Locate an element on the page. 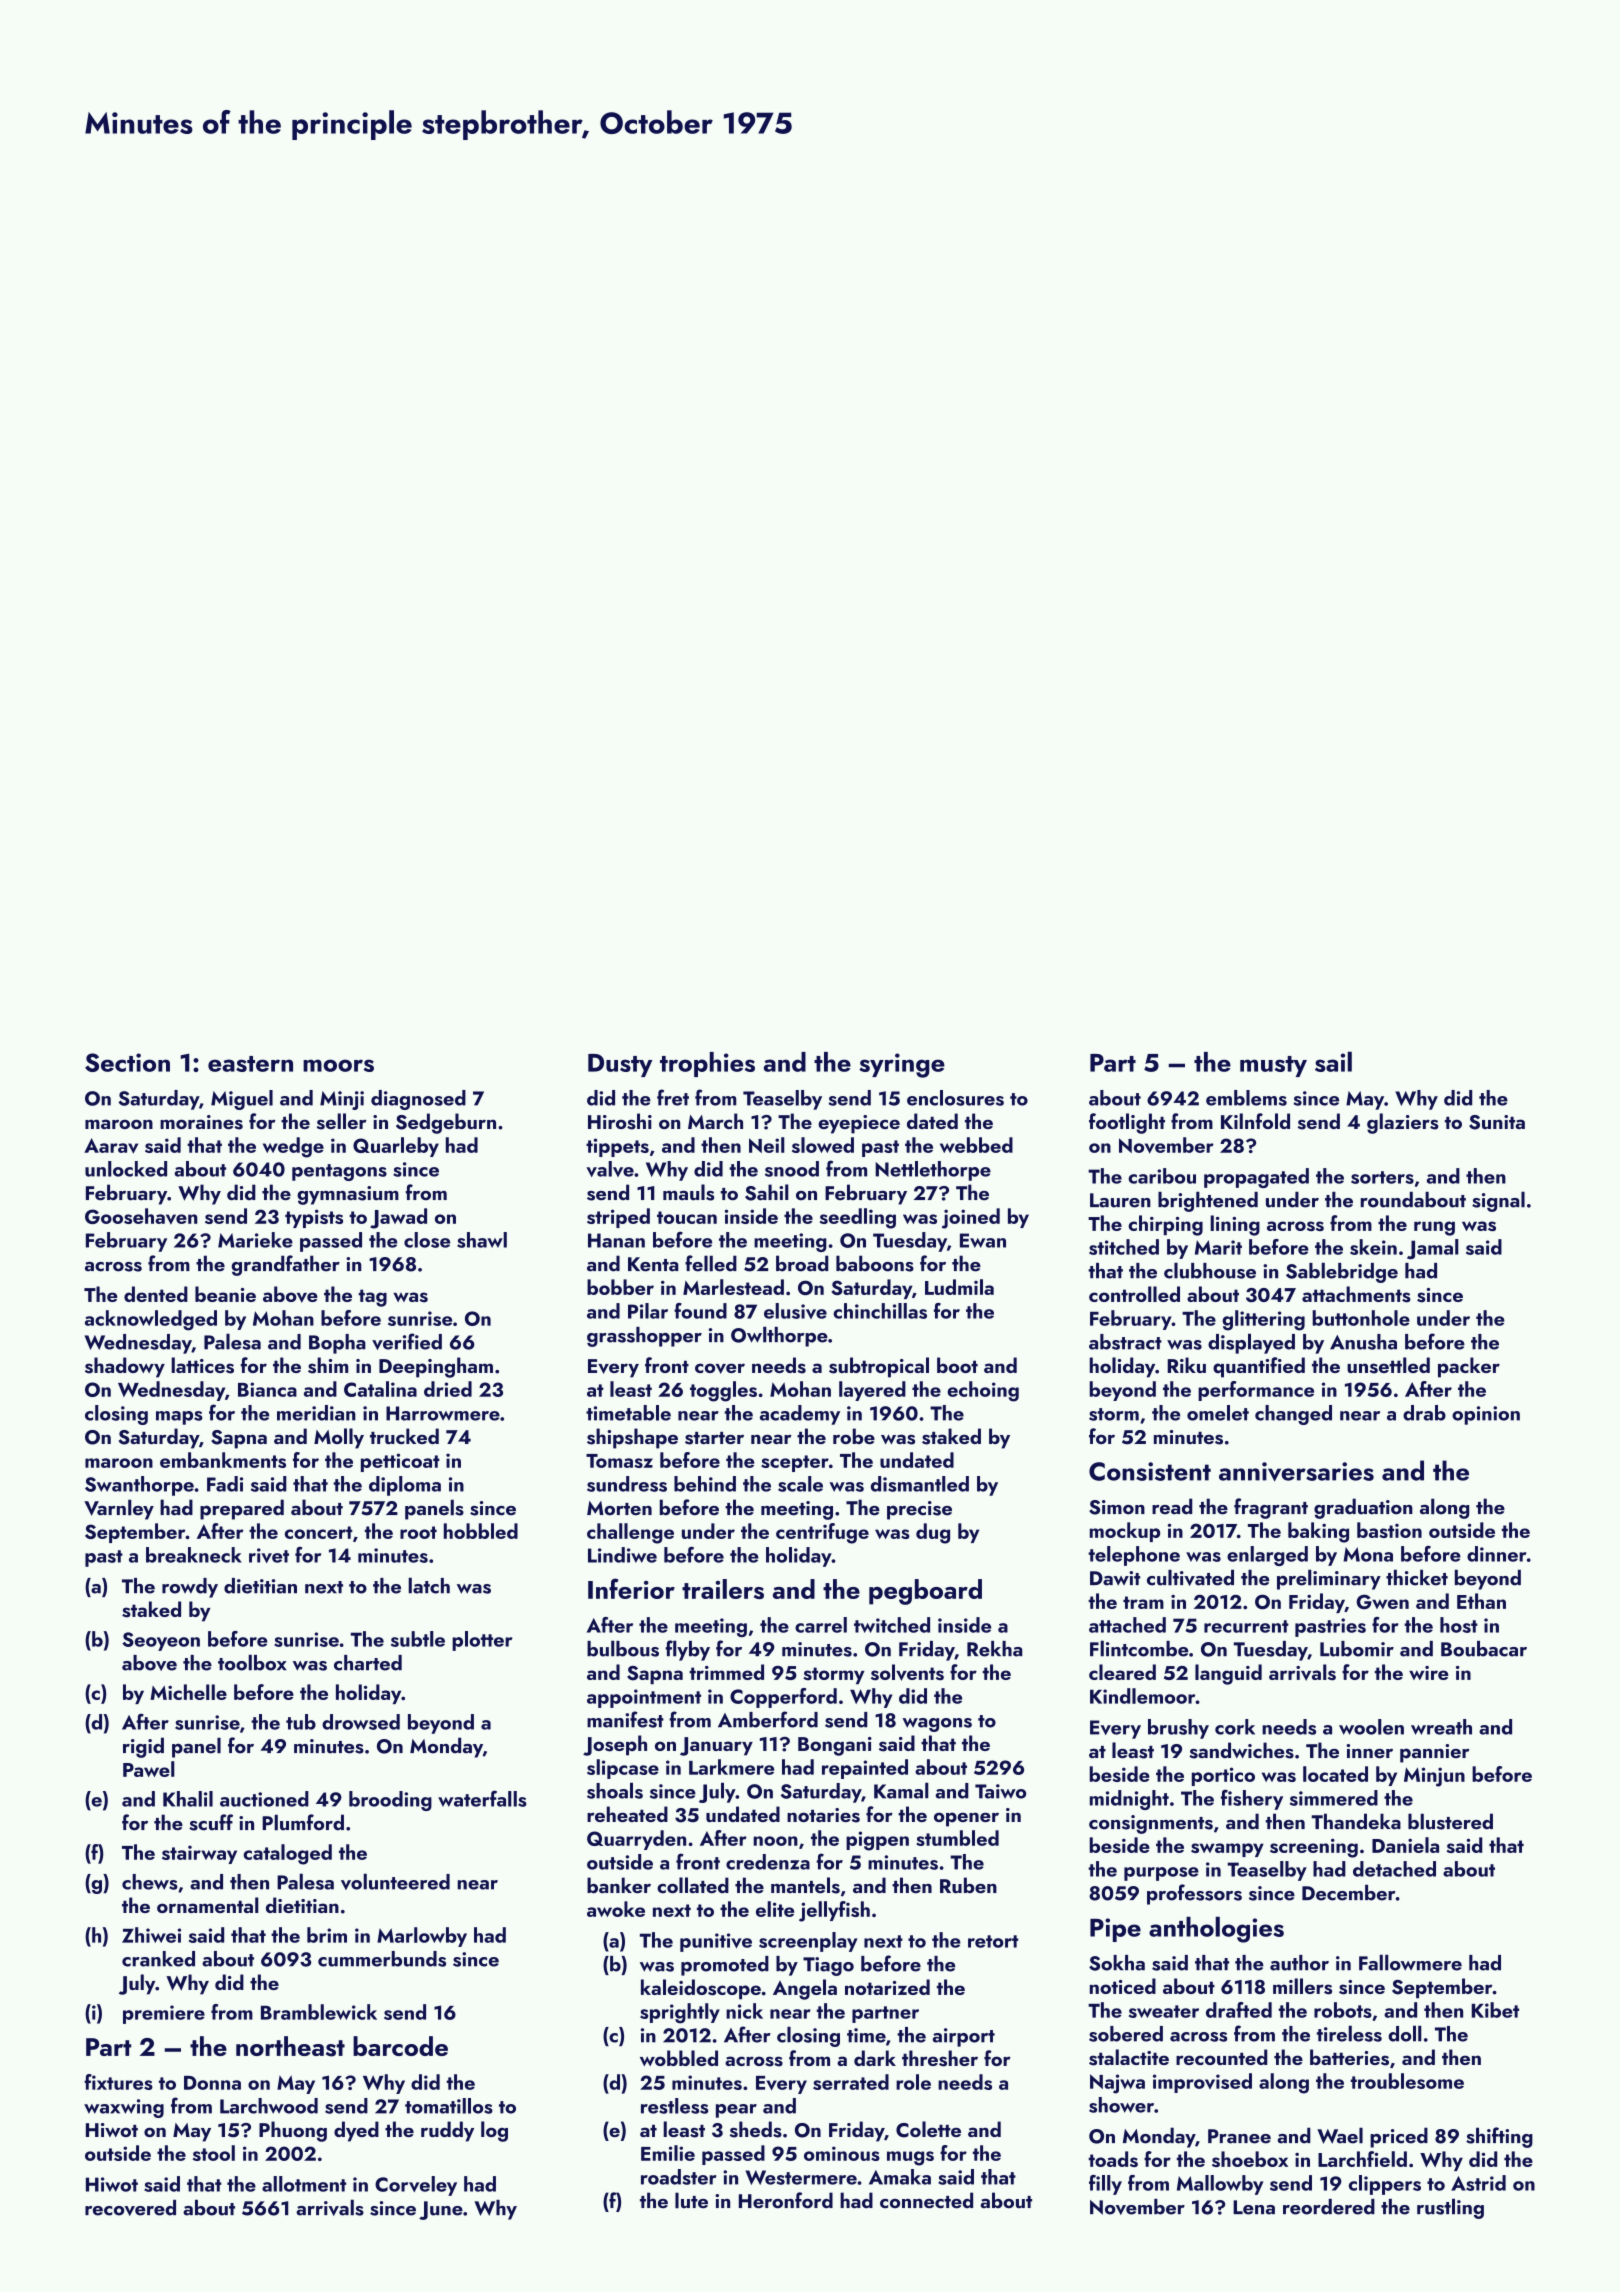 The width and height of the image is (1620, 2292). unlocked is located at coordinates (126, 1169).
